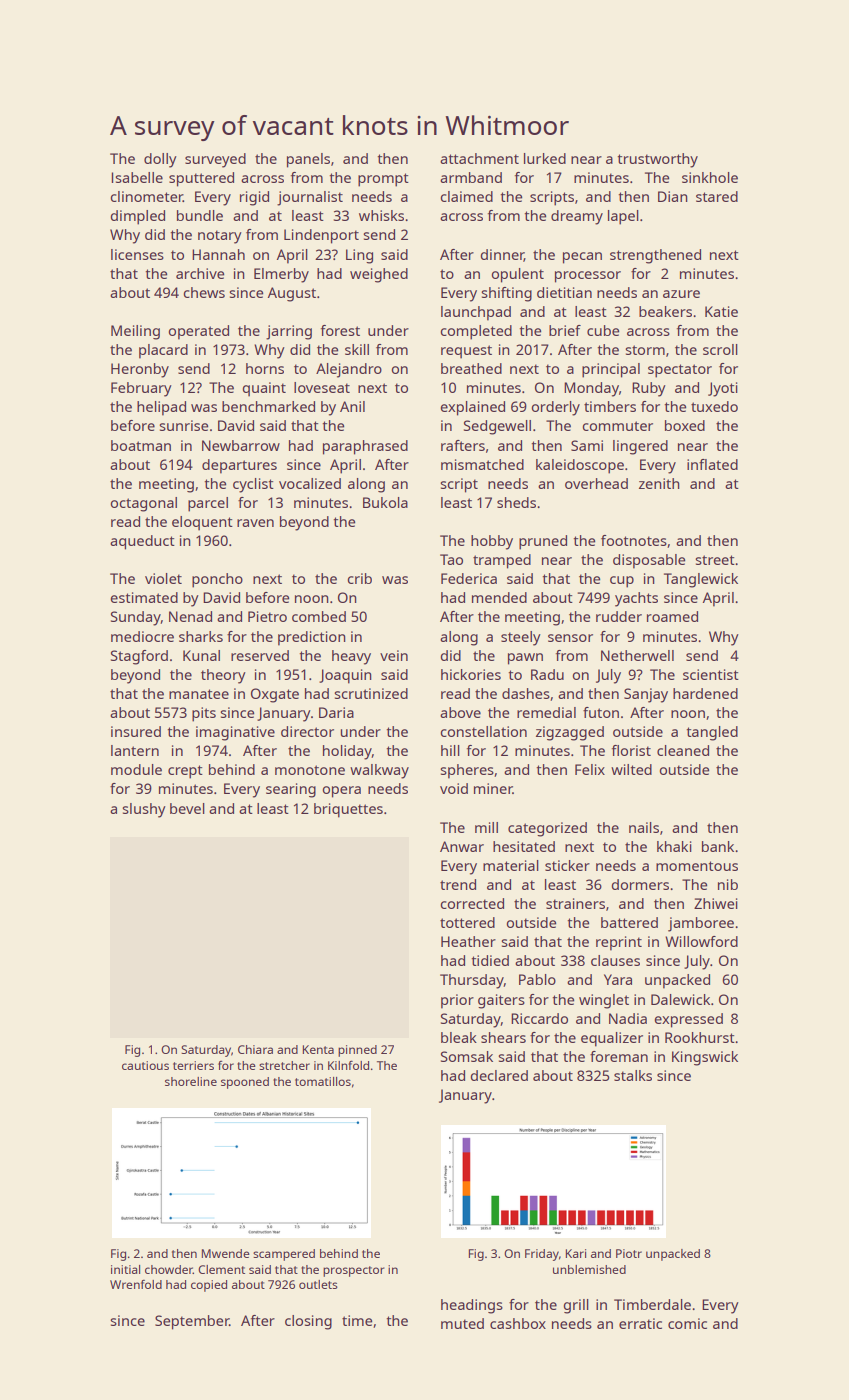 This page has width=849, height=1400. What do you see at coordinates (683, 750) in the page?
I see `cleaned` at bounding box center [683, 750].
